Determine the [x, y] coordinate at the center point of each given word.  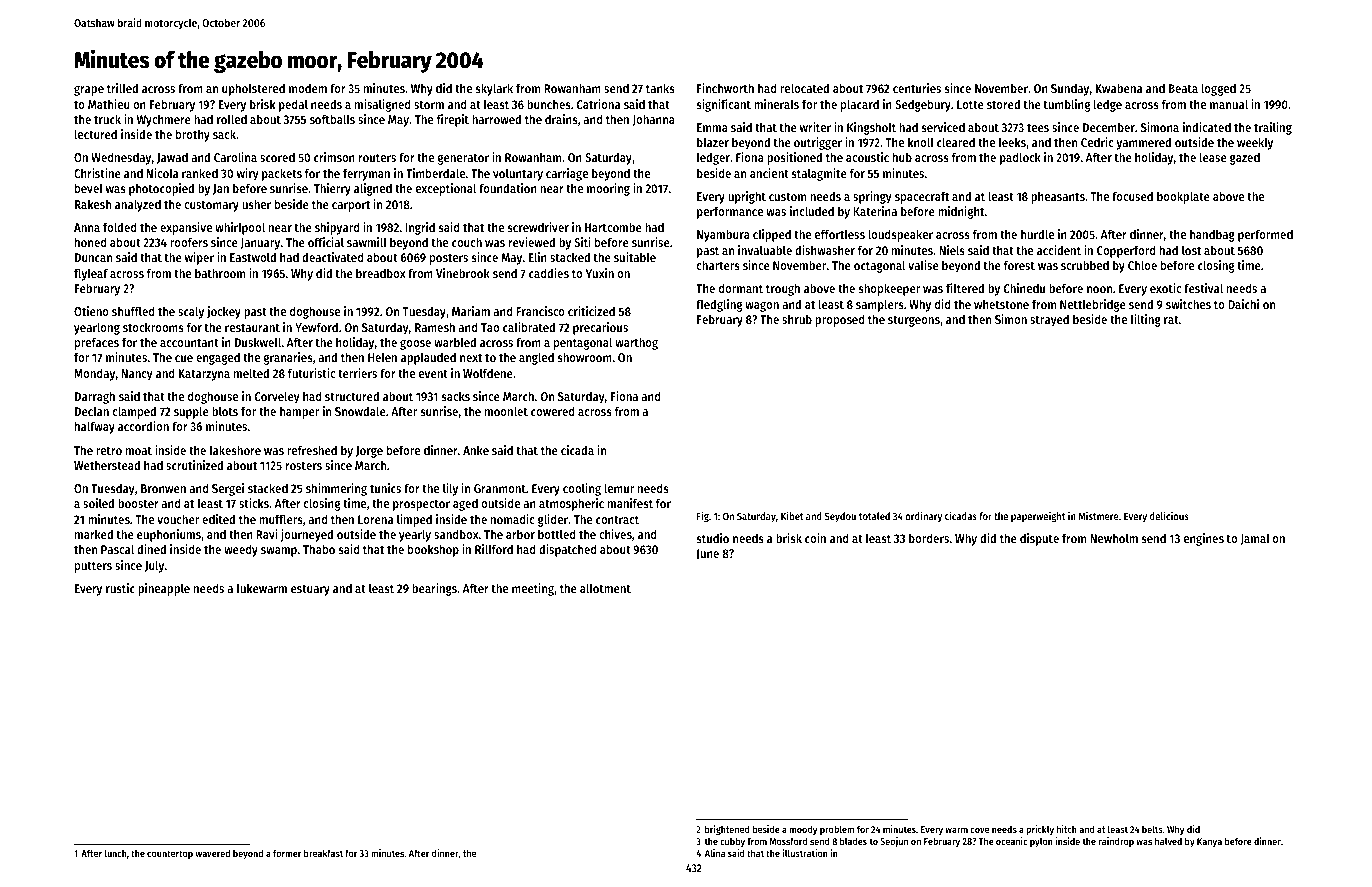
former [287, 853]
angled [536, 358]
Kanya [1209, 842]
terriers [357, 373]
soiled [98, 503]
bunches [549, 104]
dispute [1039, 539]
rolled [232, 119]
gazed [1245, 158]
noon [1099, 289]
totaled [874, 516]
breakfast [323, 853]
